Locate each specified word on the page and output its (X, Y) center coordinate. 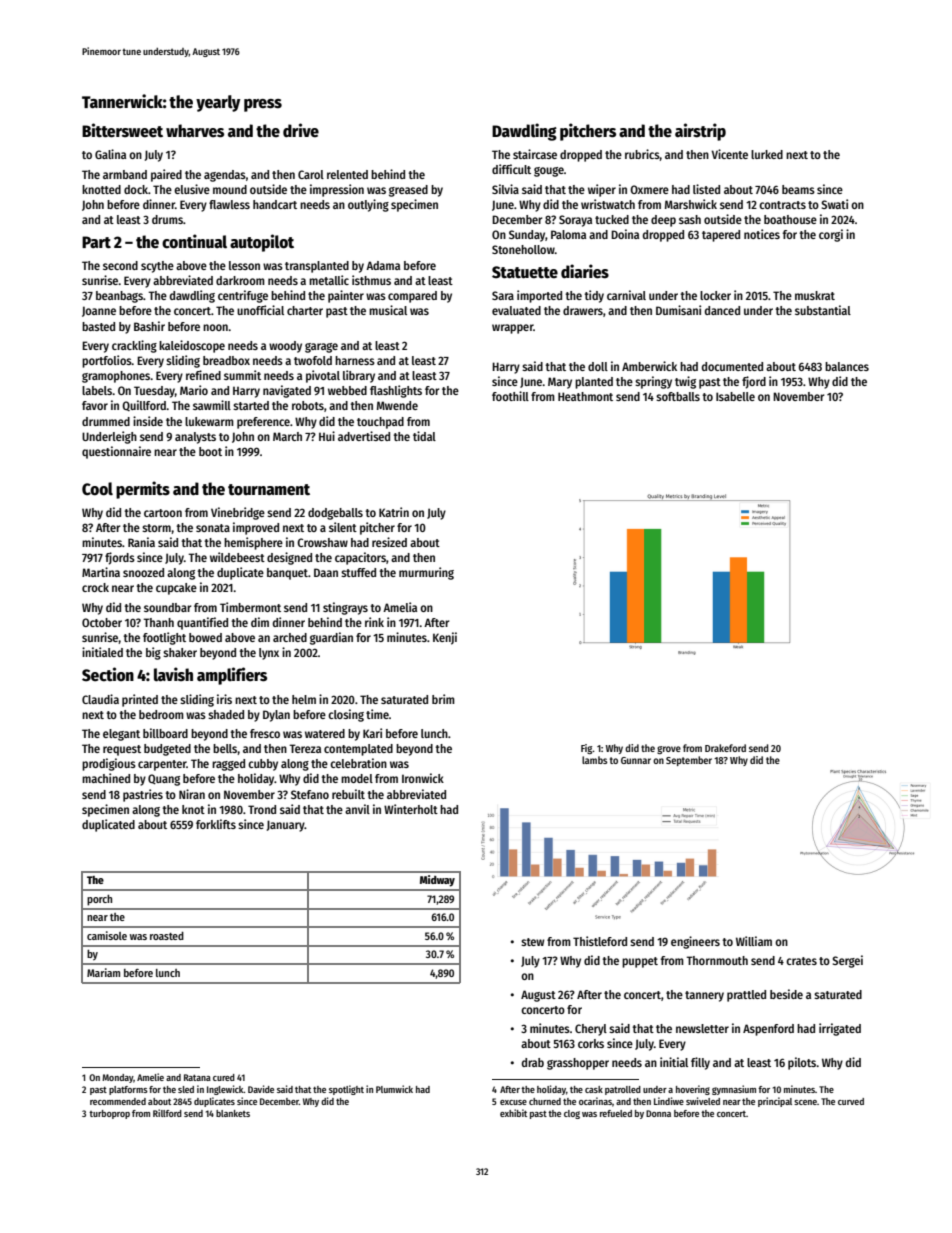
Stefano (310, 794)
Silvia (505, 189)
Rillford (167, 1113)
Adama (383, 265)
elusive (192, 189)
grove (669, 750)
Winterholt (411, 809)
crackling (134, 346)
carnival (626, 295)
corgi (831, 235)
